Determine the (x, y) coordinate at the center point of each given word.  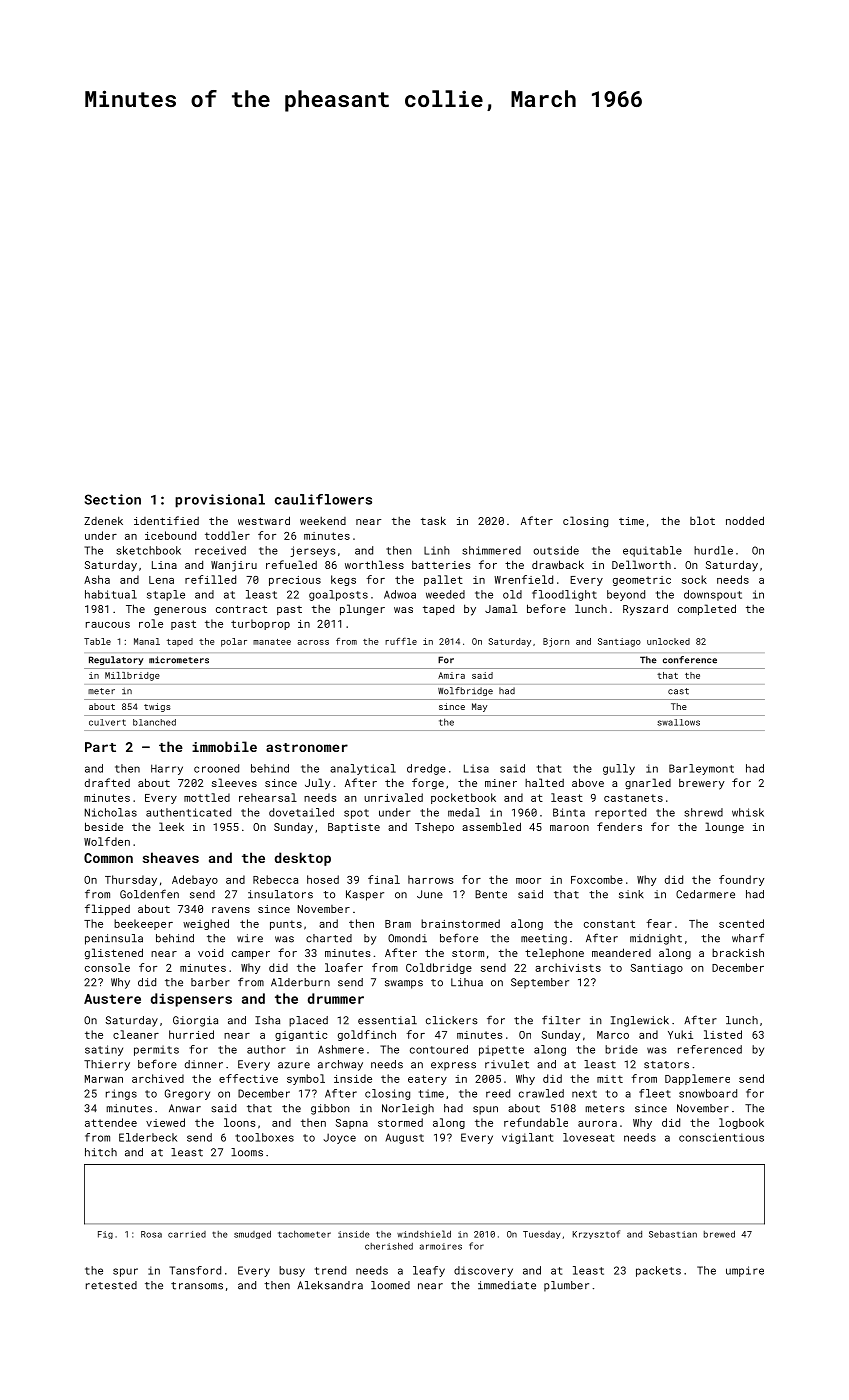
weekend (323, 521)
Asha (97, 579)
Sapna (352, 1124)
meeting (544, 939)
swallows (678, 722)
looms (247, 1152)
